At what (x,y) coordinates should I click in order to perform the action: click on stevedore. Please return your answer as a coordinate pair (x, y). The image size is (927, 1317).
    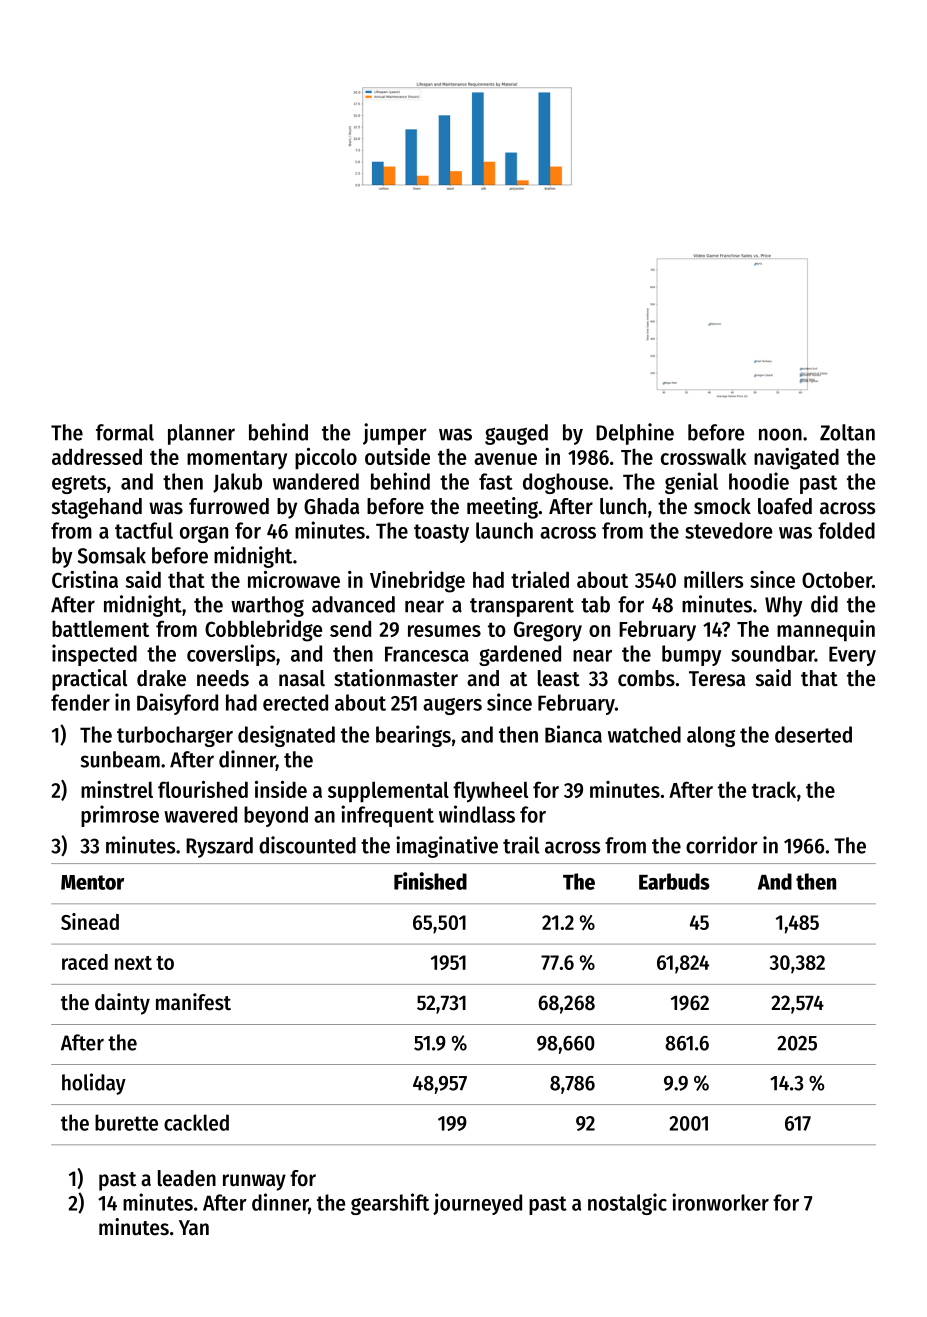
    Looking at the image, I should click on (728, 530).
